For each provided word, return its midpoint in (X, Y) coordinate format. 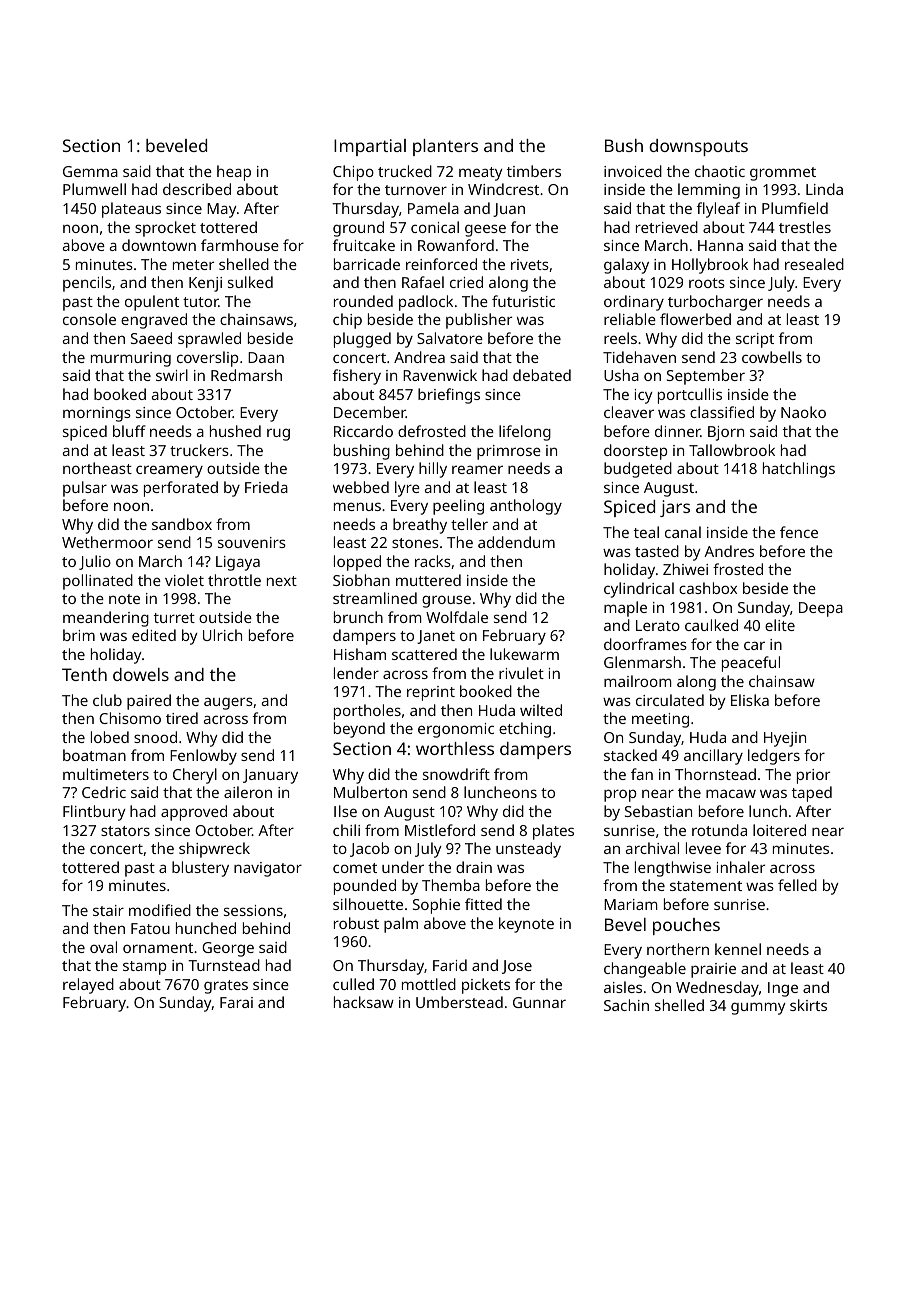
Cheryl (195, 776)
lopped (357, 563)
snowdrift (456, 774)
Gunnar (539, 1002)
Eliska (750, 700)
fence (799, 532)
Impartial (370, 147)
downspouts (698, 147)
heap (234, 173)
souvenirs (252, 542)
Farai (236, 1002)
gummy (758, 1008)
